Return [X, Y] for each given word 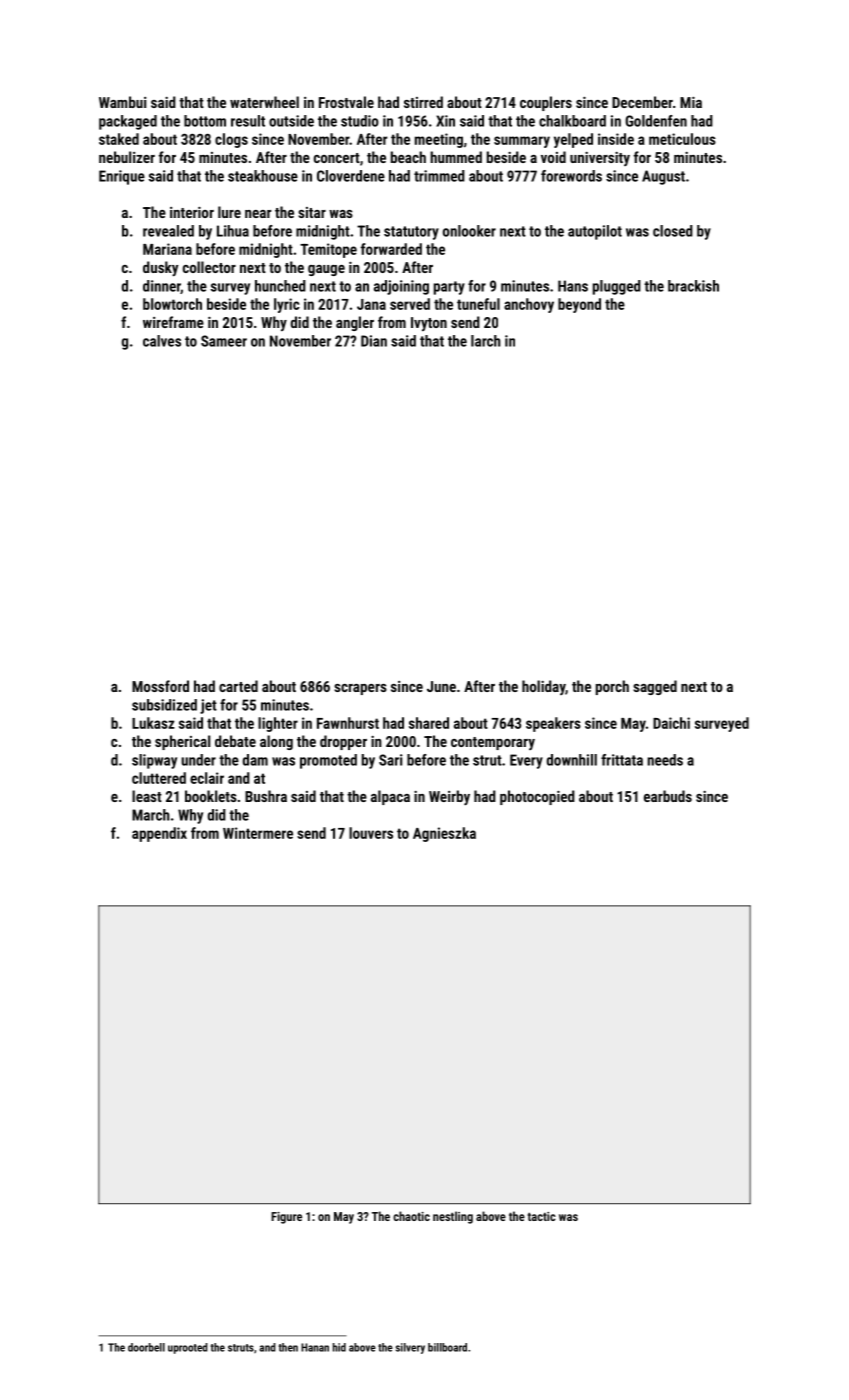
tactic [542, 1216]
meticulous [682, 139]
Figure [286, 1218]
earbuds [668, 796]
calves [162, 341]
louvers [371, 833]
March [151, 815]
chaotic [411, 1216]
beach [408, 157]
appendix [159, 834]
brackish [693, 286]
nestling [453, 1217]
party [449, 288]
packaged [128, 122]
